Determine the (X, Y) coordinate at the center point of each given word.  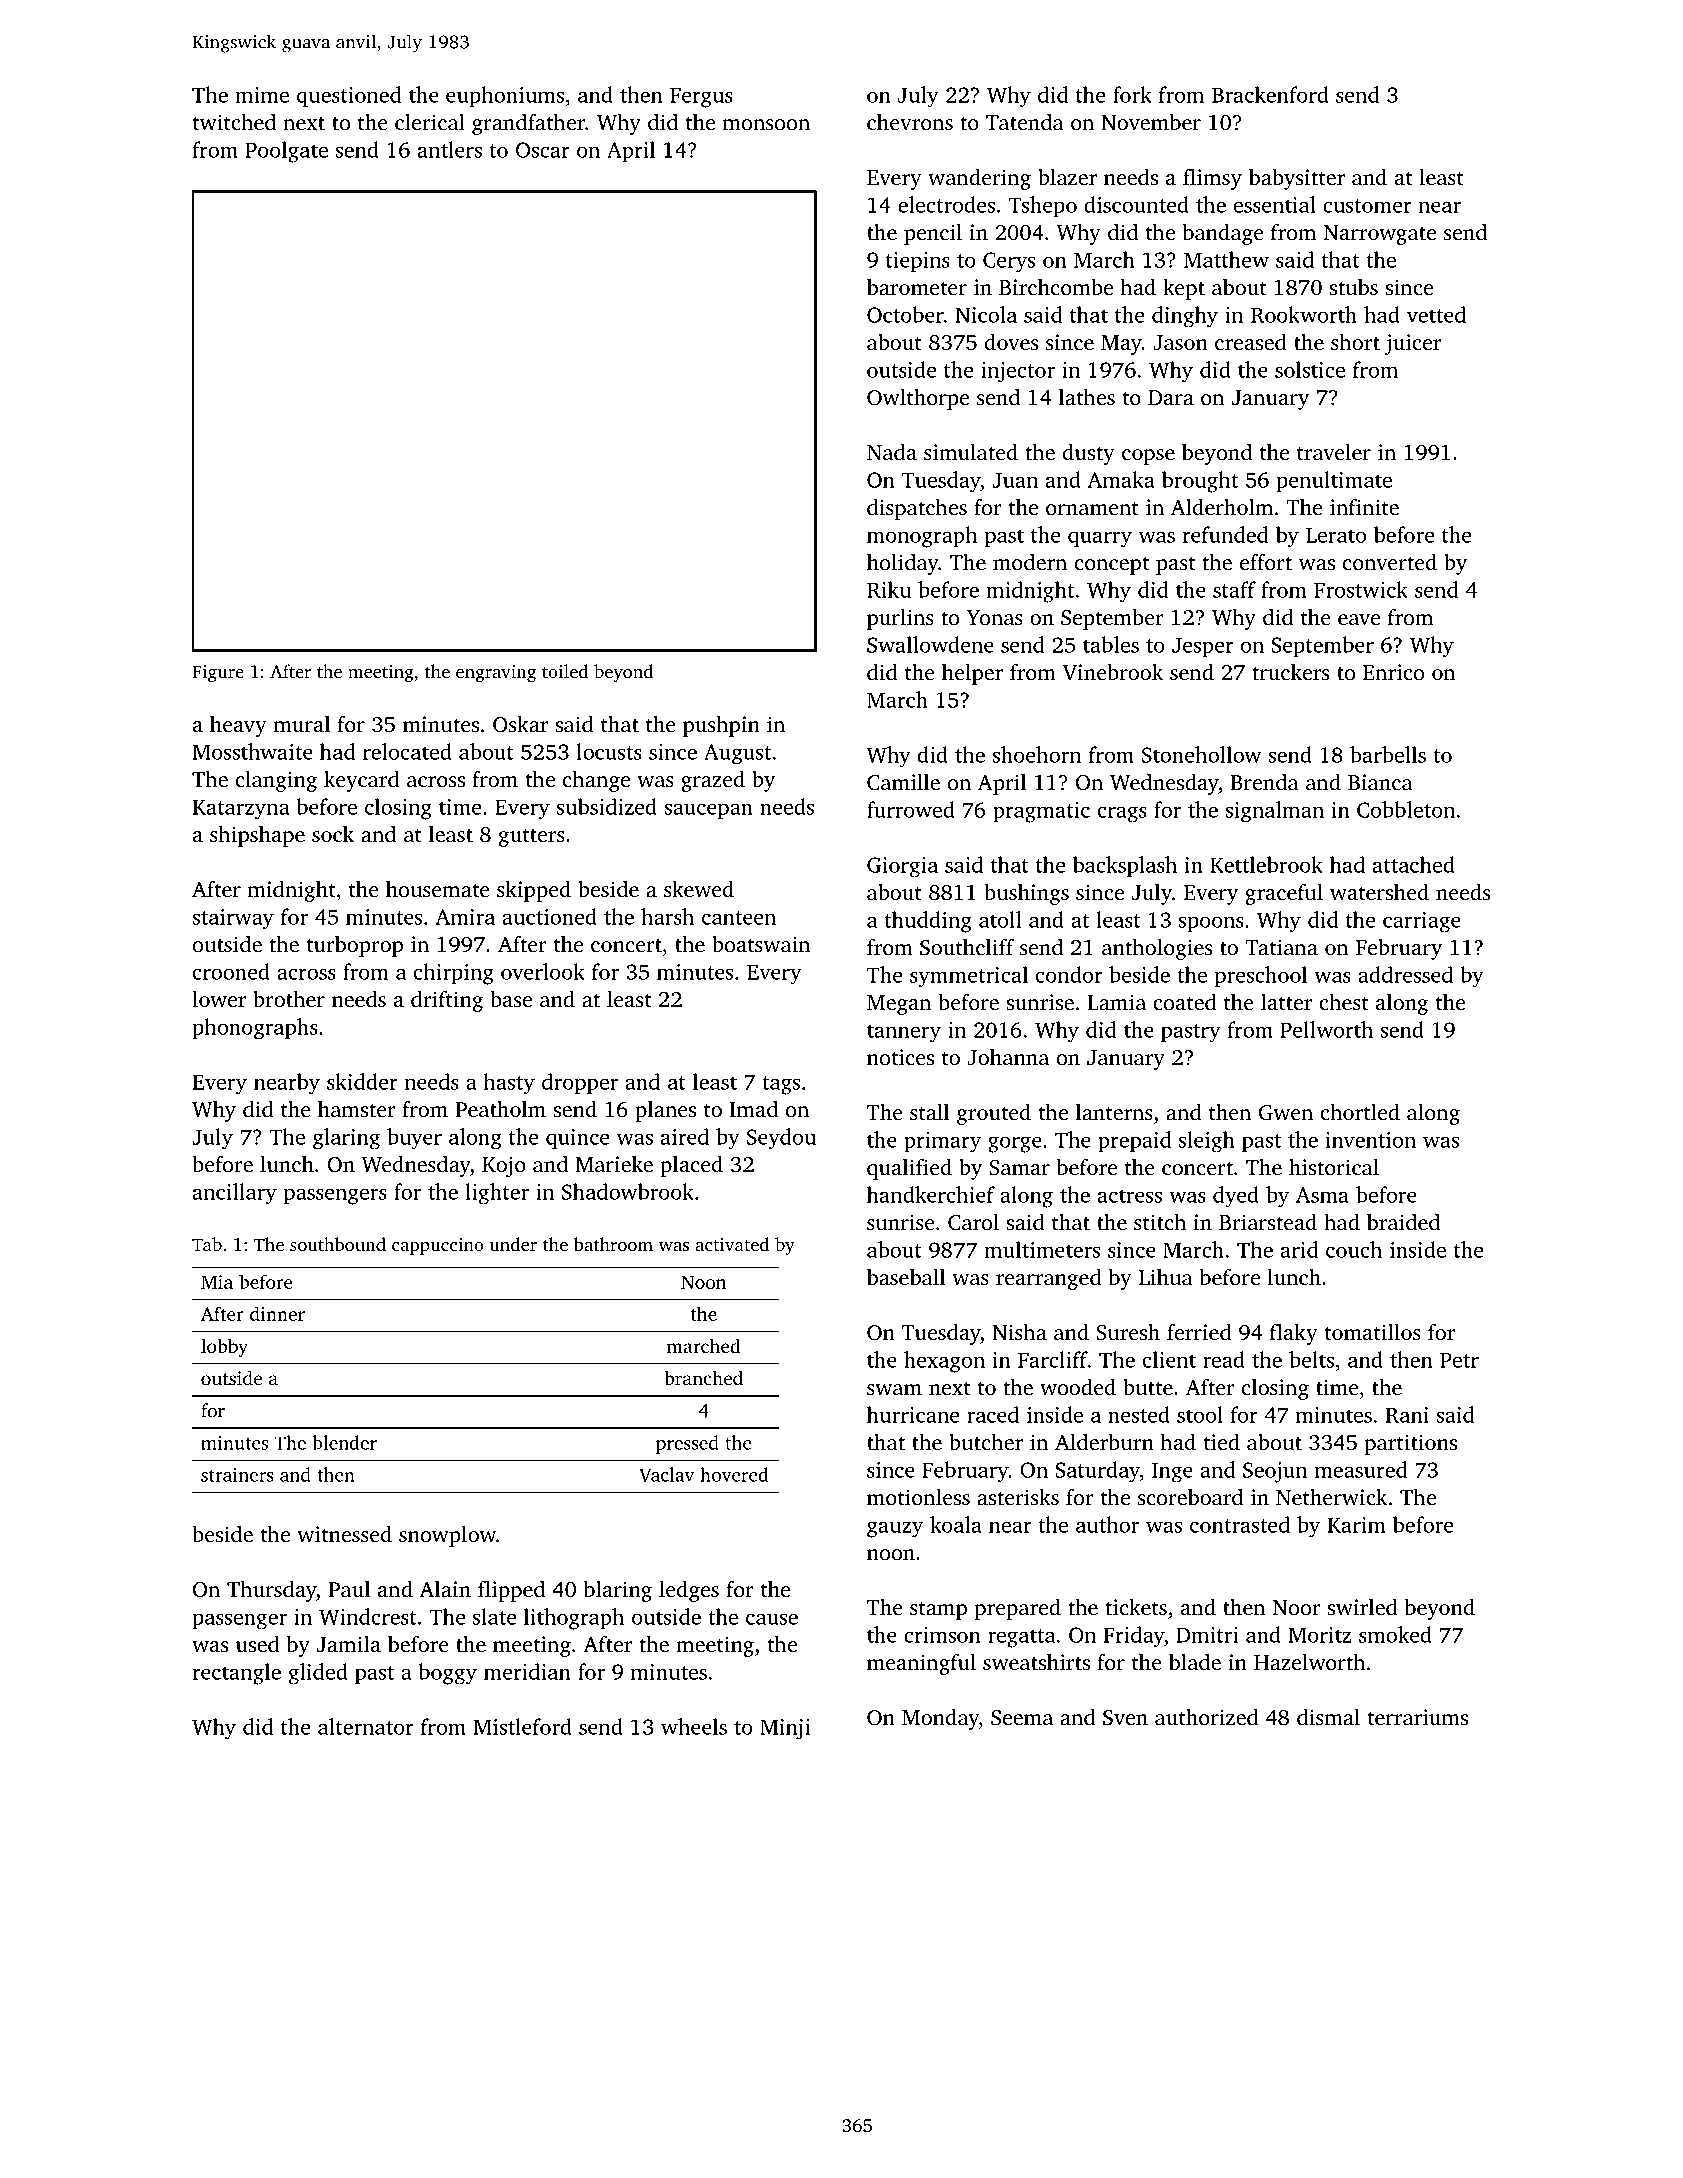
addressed (1405, 974)
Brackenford (1270, 94)
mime (262, 95)
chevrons (910, 122)
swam (894, 1389)
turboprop (355, 946)
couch (1354, 1249)
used (258, 1644)
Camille (903, 782)
